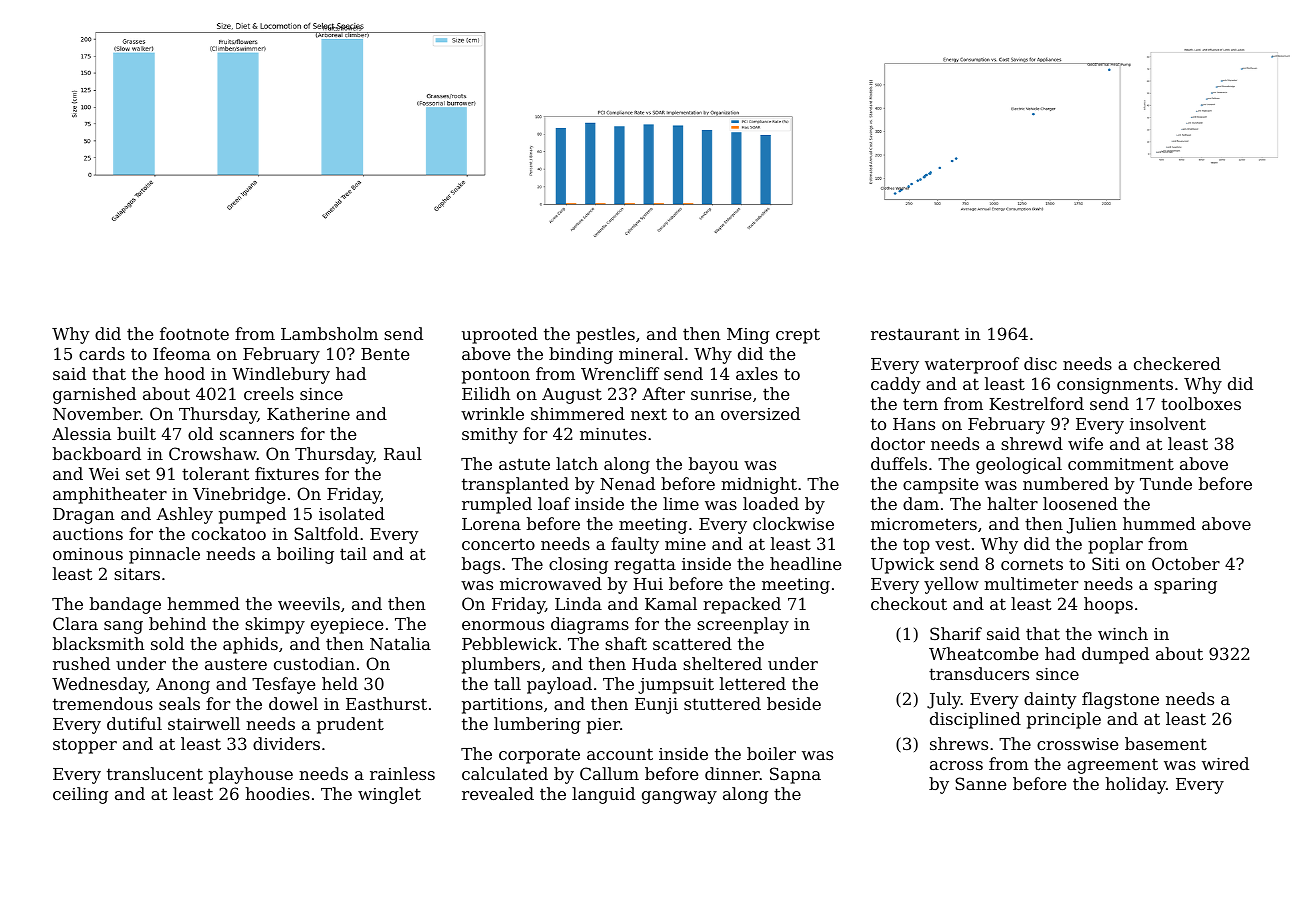 Image resolution: width=1308 pixels, height=924 pixels. Describe the element at coordinates (1115, 655) in the screenshot. I see `dumped` at that location.
